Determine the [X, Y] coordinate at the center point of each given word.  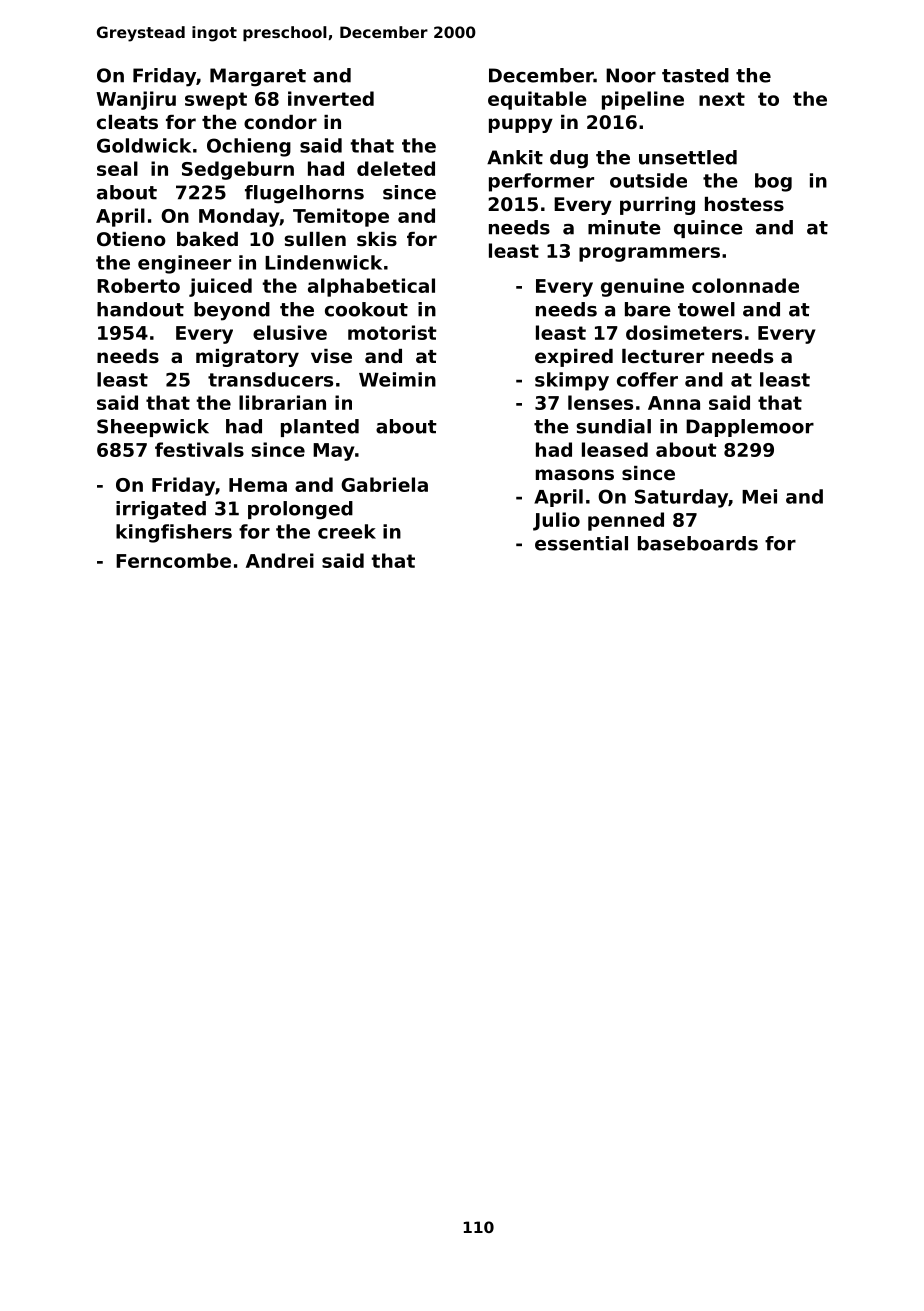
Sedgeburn [238, 170]
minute [624, 227]
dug [569, 159]
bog [773, 182]
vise [331, 356]
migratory [247, 358]
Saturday [681, 498]
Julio [556, 521]
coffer [647, 379]
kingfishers [174, 533]
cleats [127, 122]
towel [706, 309]
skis [377, 239]
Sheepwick [153, 428]
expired [574, 358]
